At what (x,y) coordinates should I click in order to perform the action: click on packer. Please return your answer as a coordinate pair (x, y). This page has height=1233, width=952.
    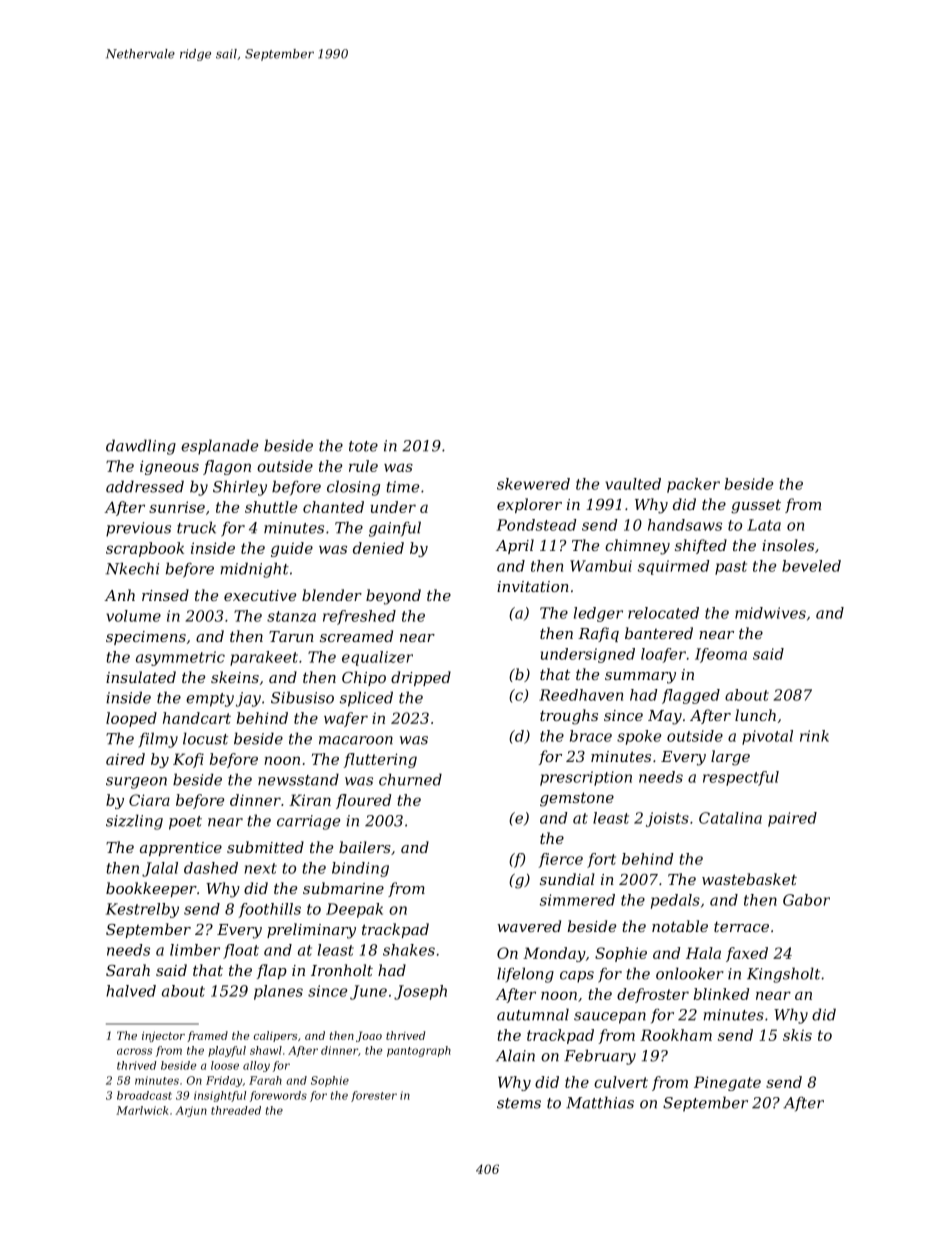
    Looking at the image, I should click on (693, 485).
